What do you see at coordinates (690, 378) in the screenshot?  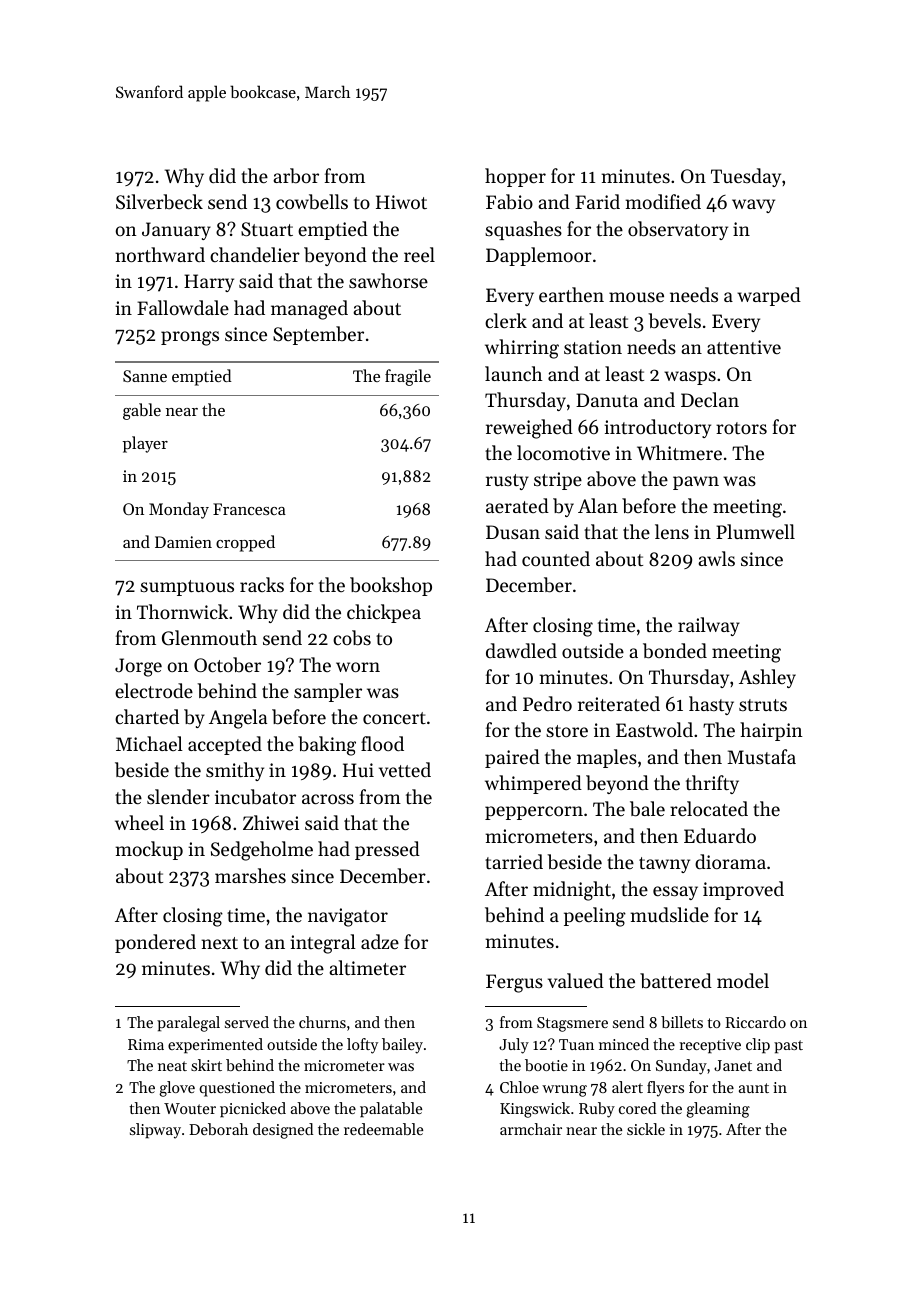 I see `wasps` at bounding box center [690, 378].
